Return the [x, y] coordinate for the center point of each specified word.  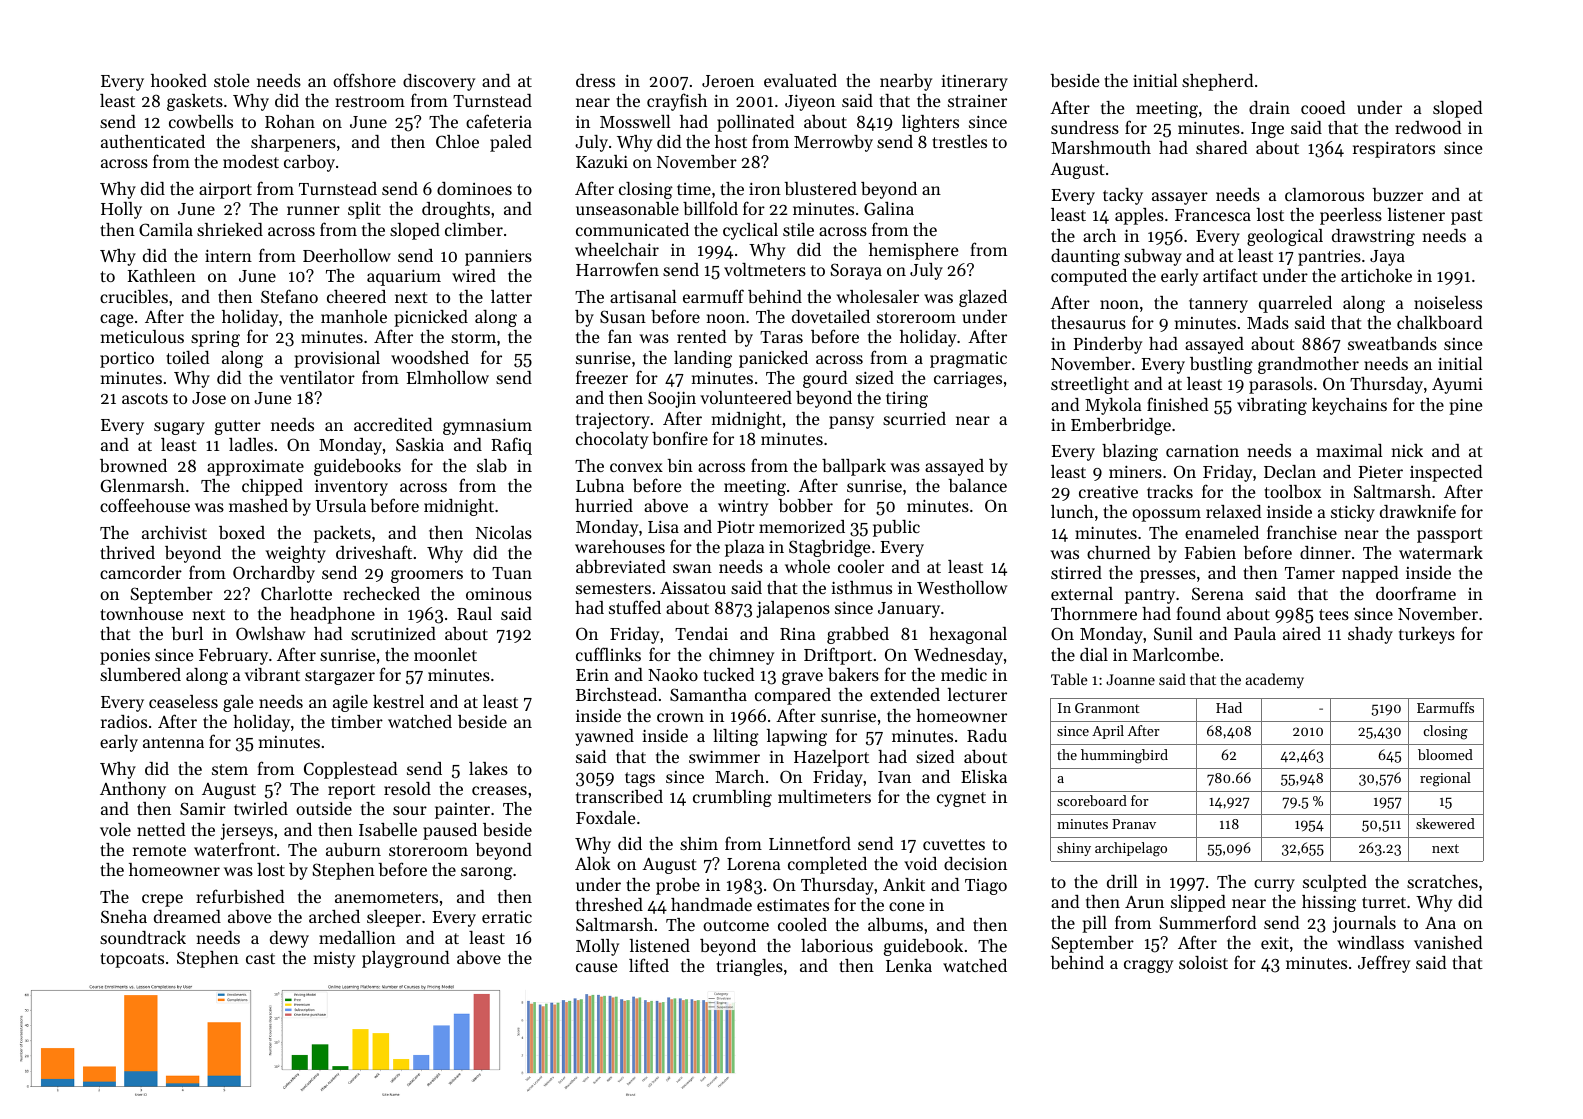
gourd [825, 379]
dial [1094, 654]
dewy [289, 939]
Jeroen [728, 81]
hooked [179, 80]
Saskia [420, 444]
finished [1177, 404]
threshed [609, 904]
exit [1275, 942]
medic [964, 674]
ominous [499, 593]
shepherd [1217, 82]
